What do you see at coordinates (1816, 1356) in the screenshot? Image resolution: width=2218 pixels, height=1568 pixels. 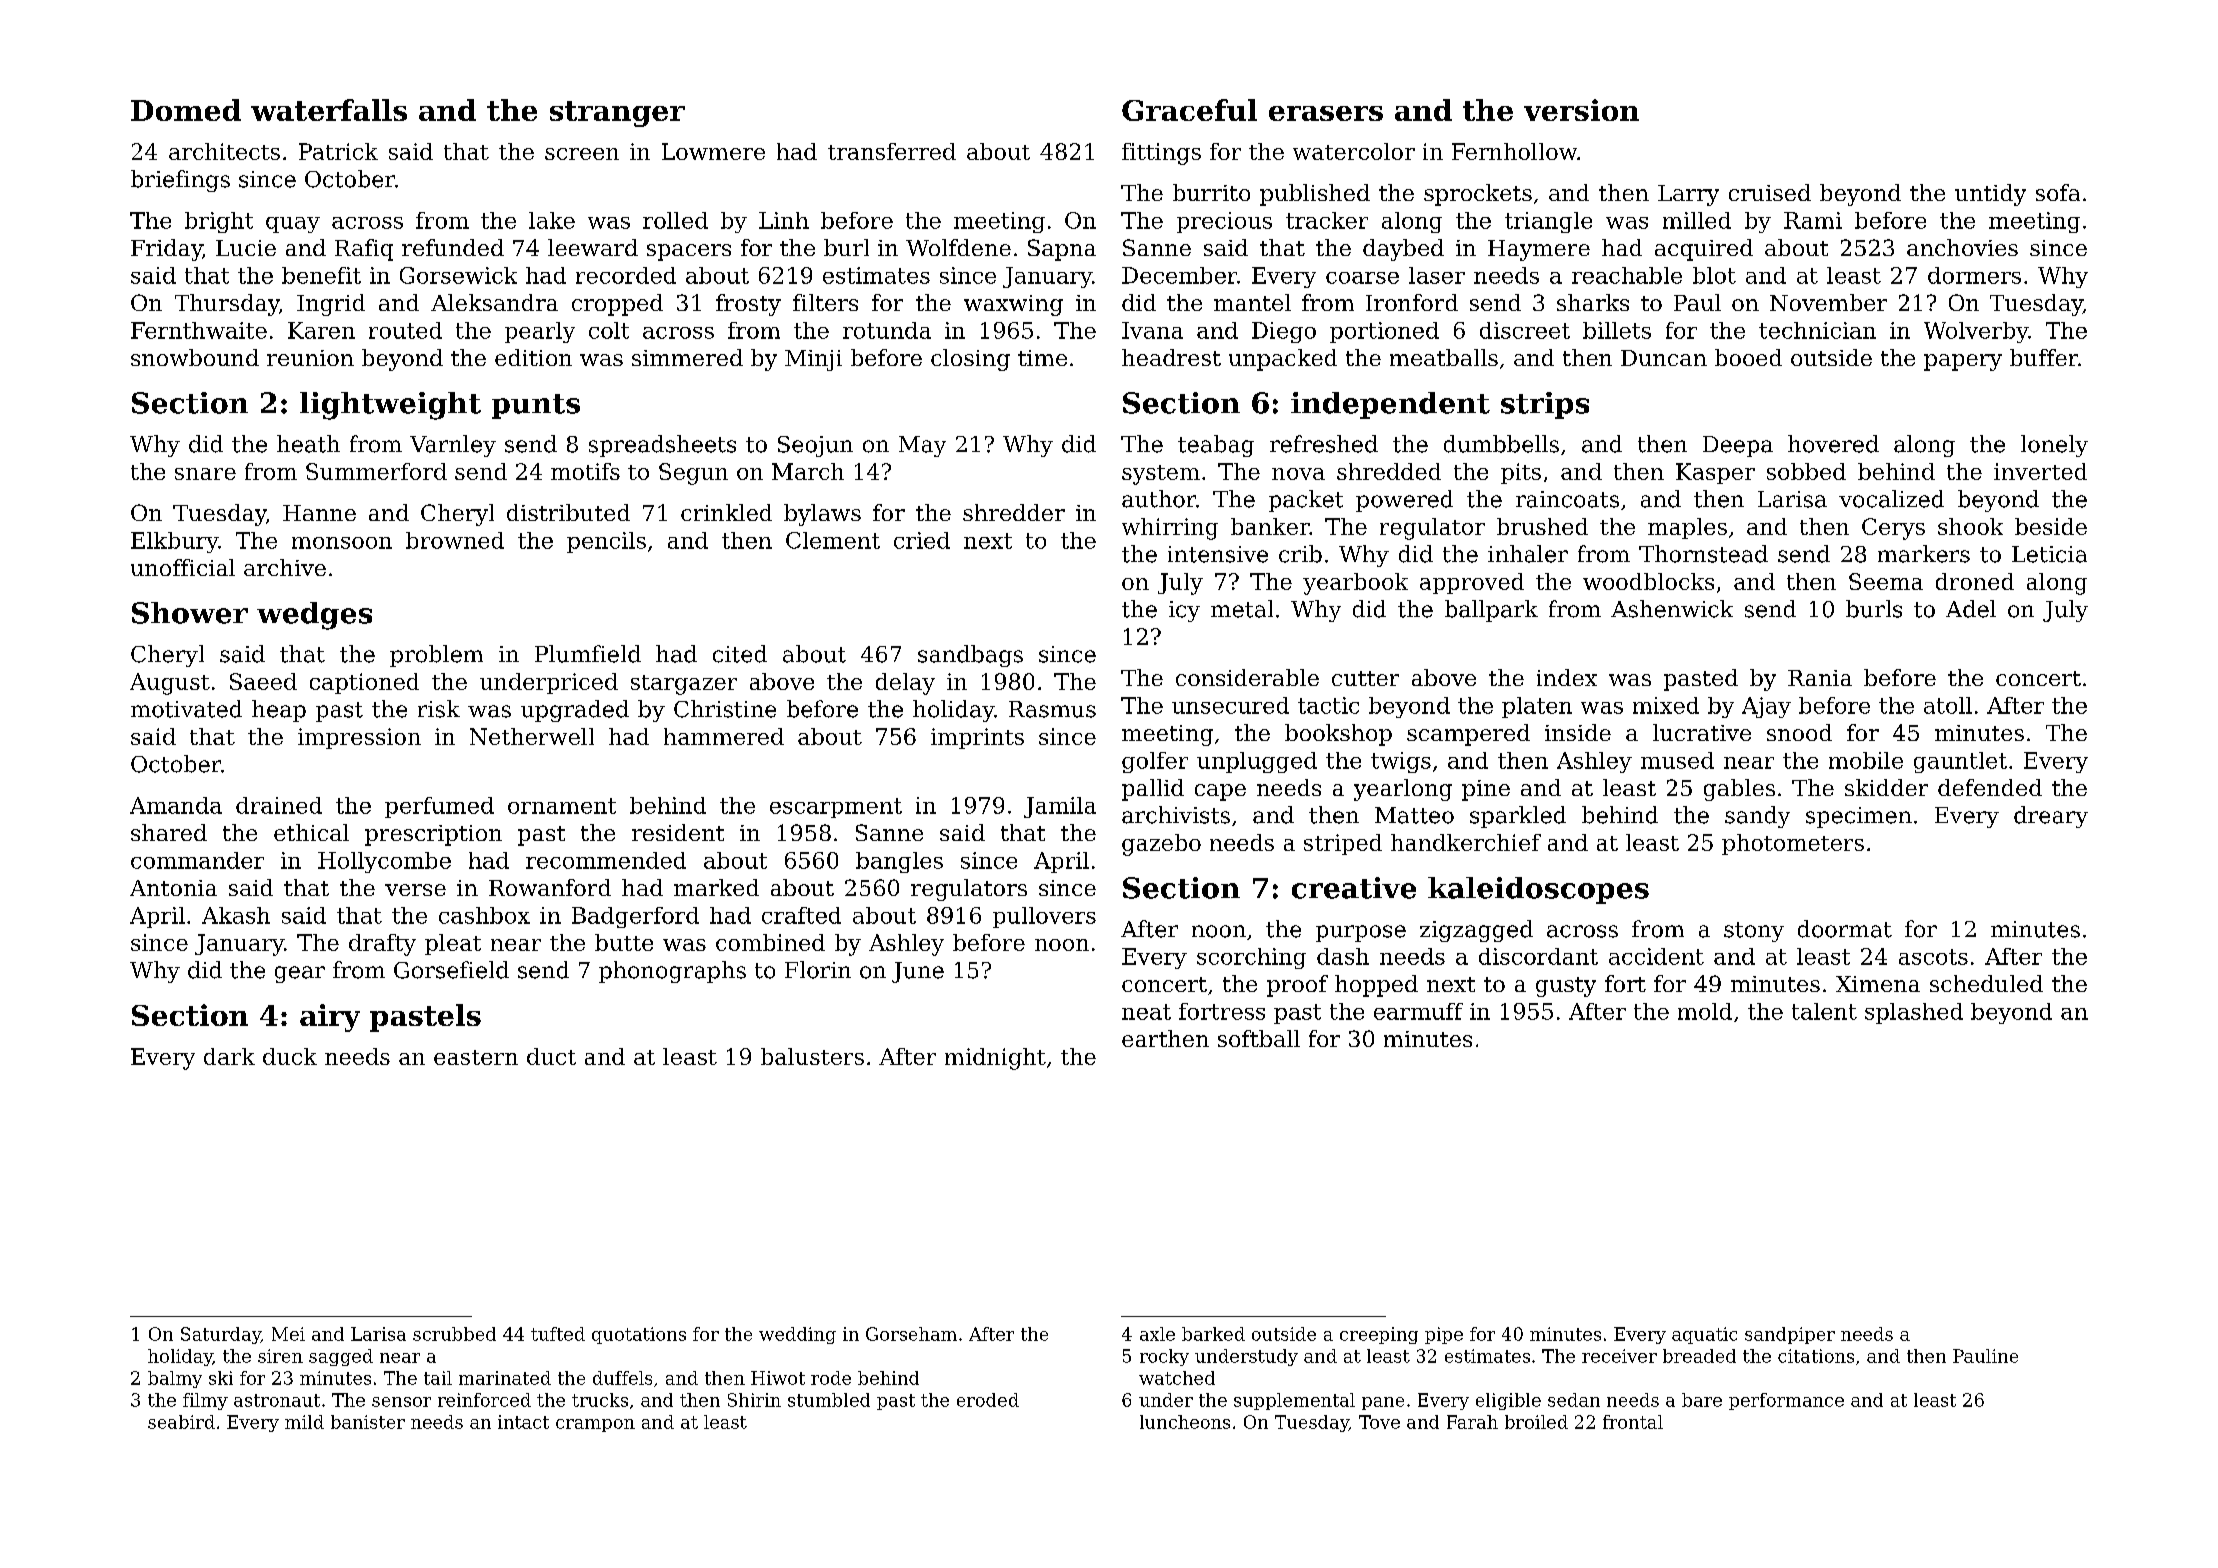 I see `citations` at bounding box center [1816, 1356].
